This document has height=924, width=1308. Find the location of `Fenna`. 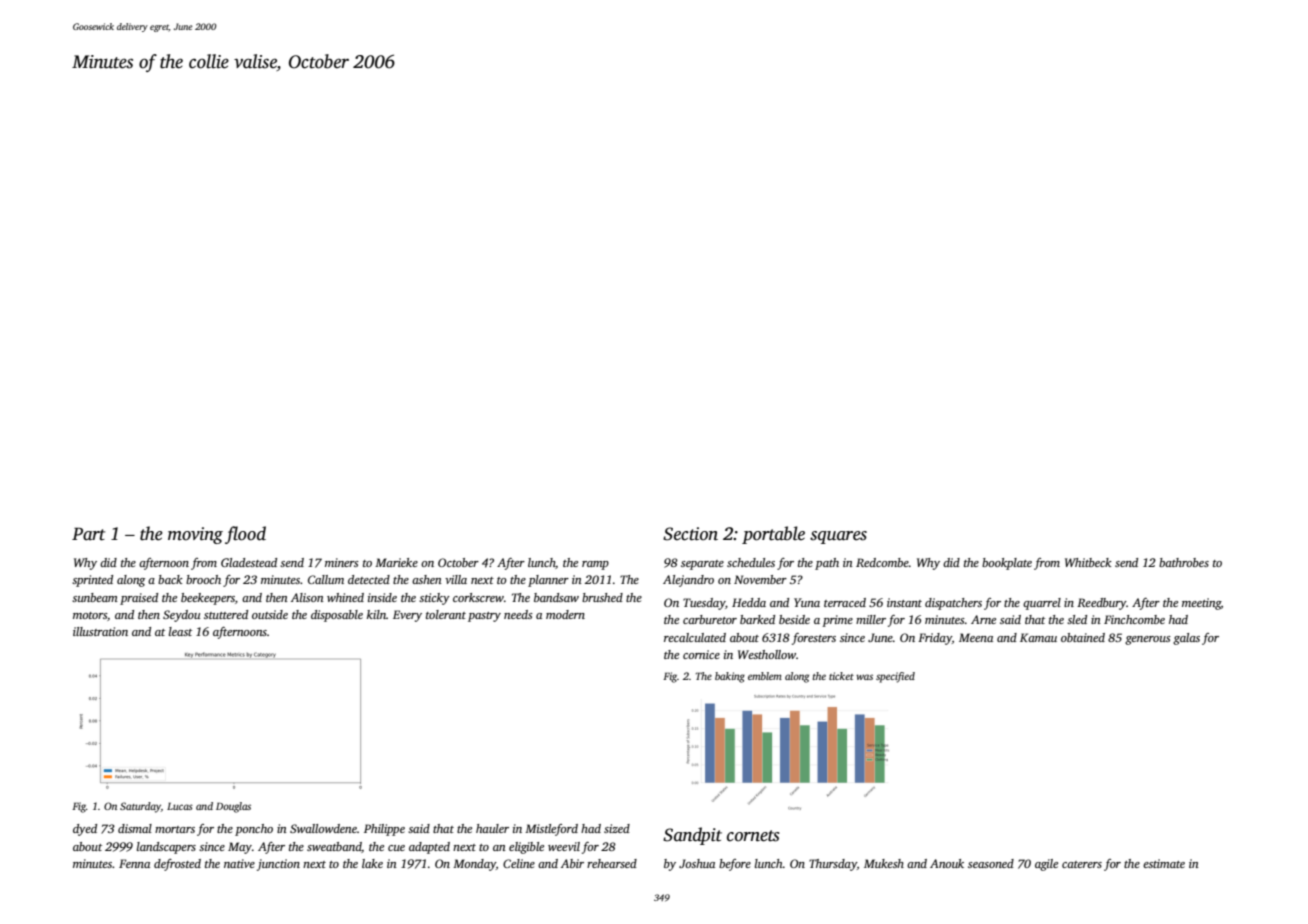

Fenna is located at coordinates (134, 863).
